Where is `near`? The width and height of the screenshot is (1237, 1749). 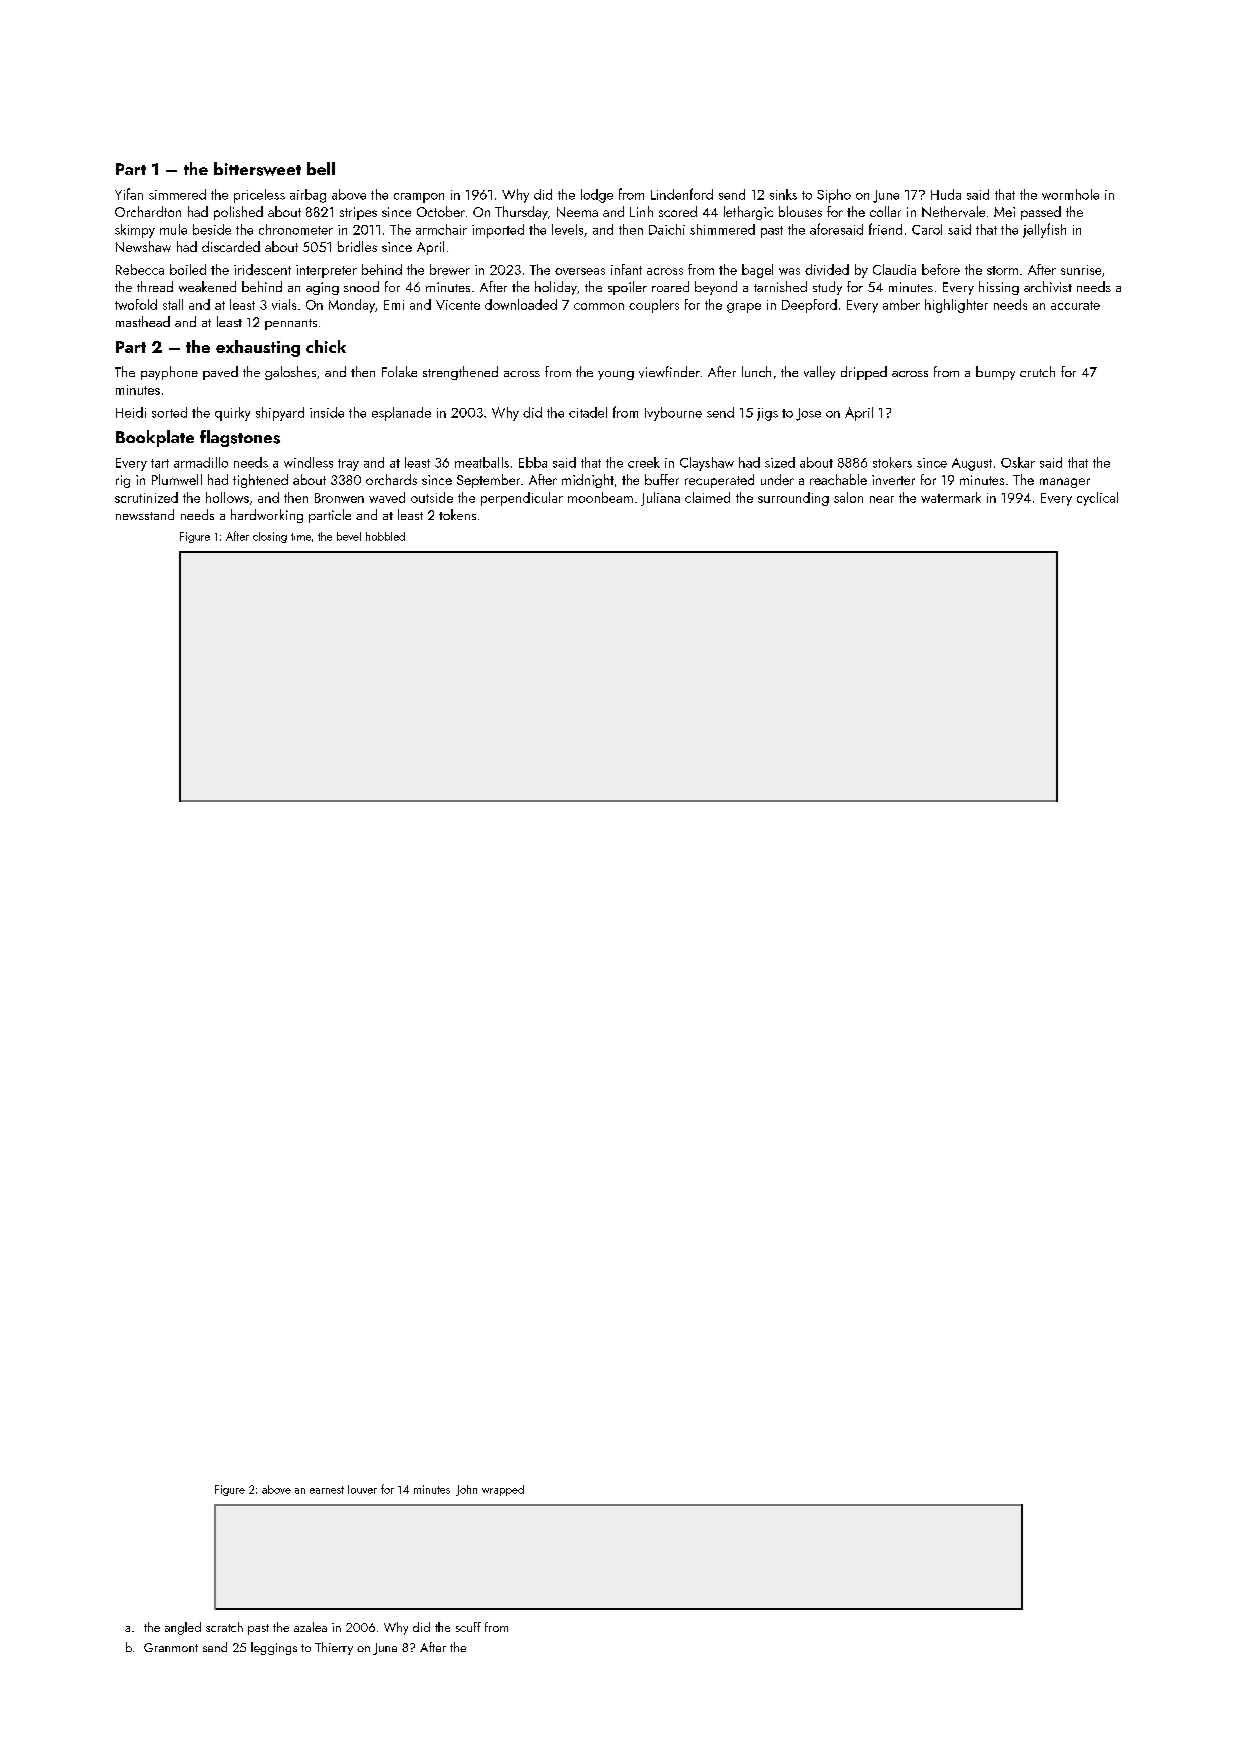
near is located at coordinates (882, 499).
